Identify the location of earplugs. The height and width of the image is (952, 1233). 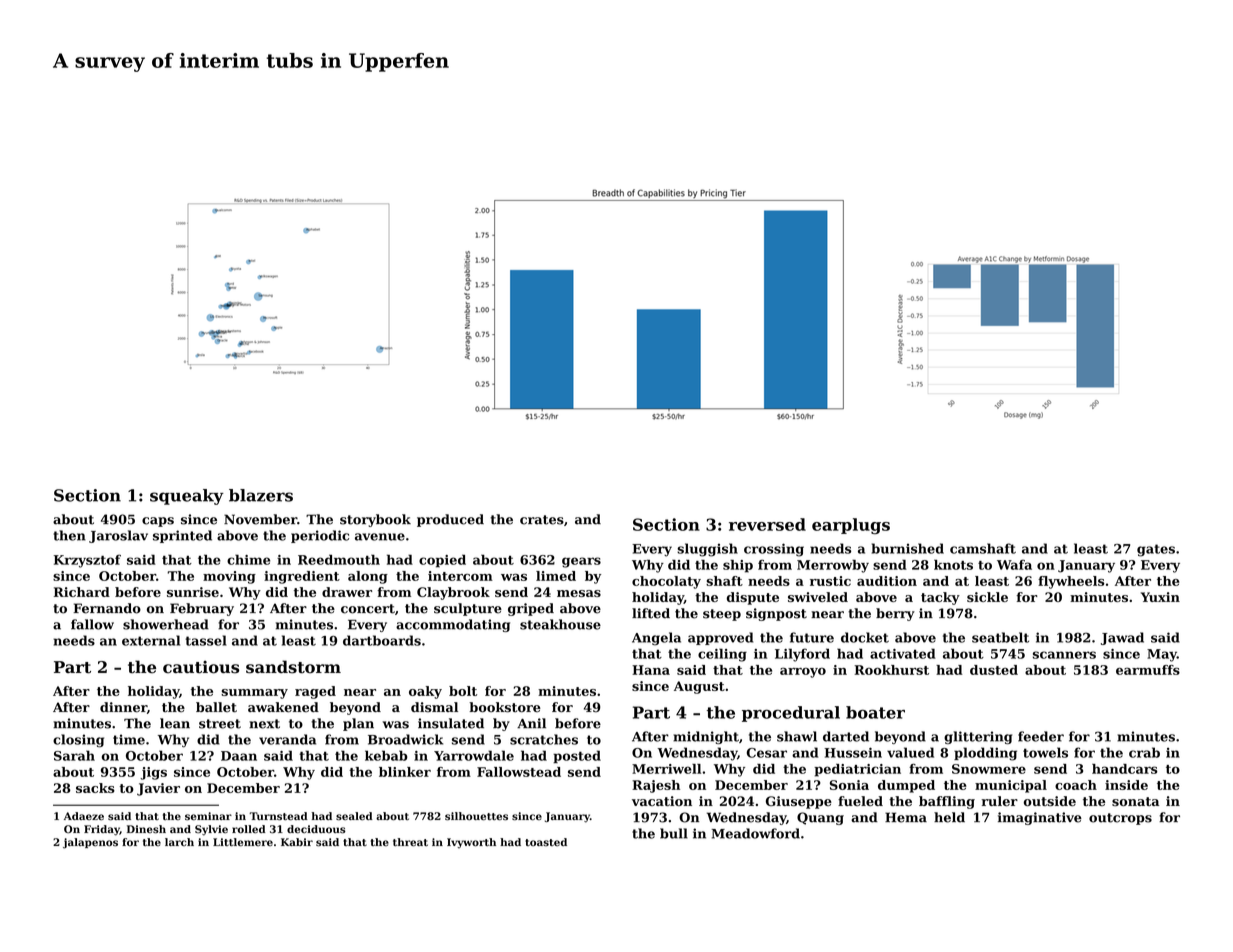
(851, 526).
